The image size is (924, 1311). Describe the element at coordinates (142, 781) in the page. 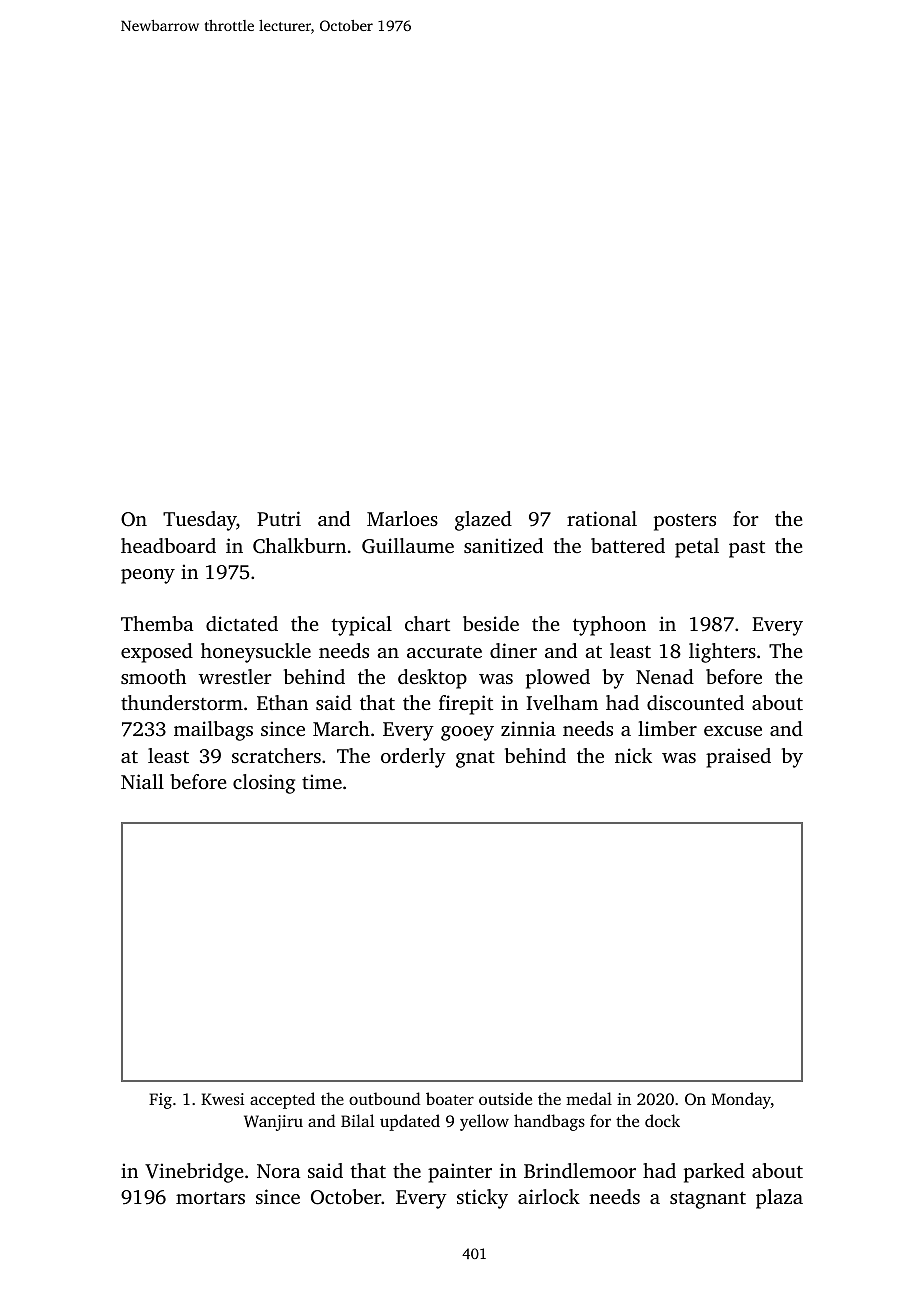

I see `Niall` at that location.
